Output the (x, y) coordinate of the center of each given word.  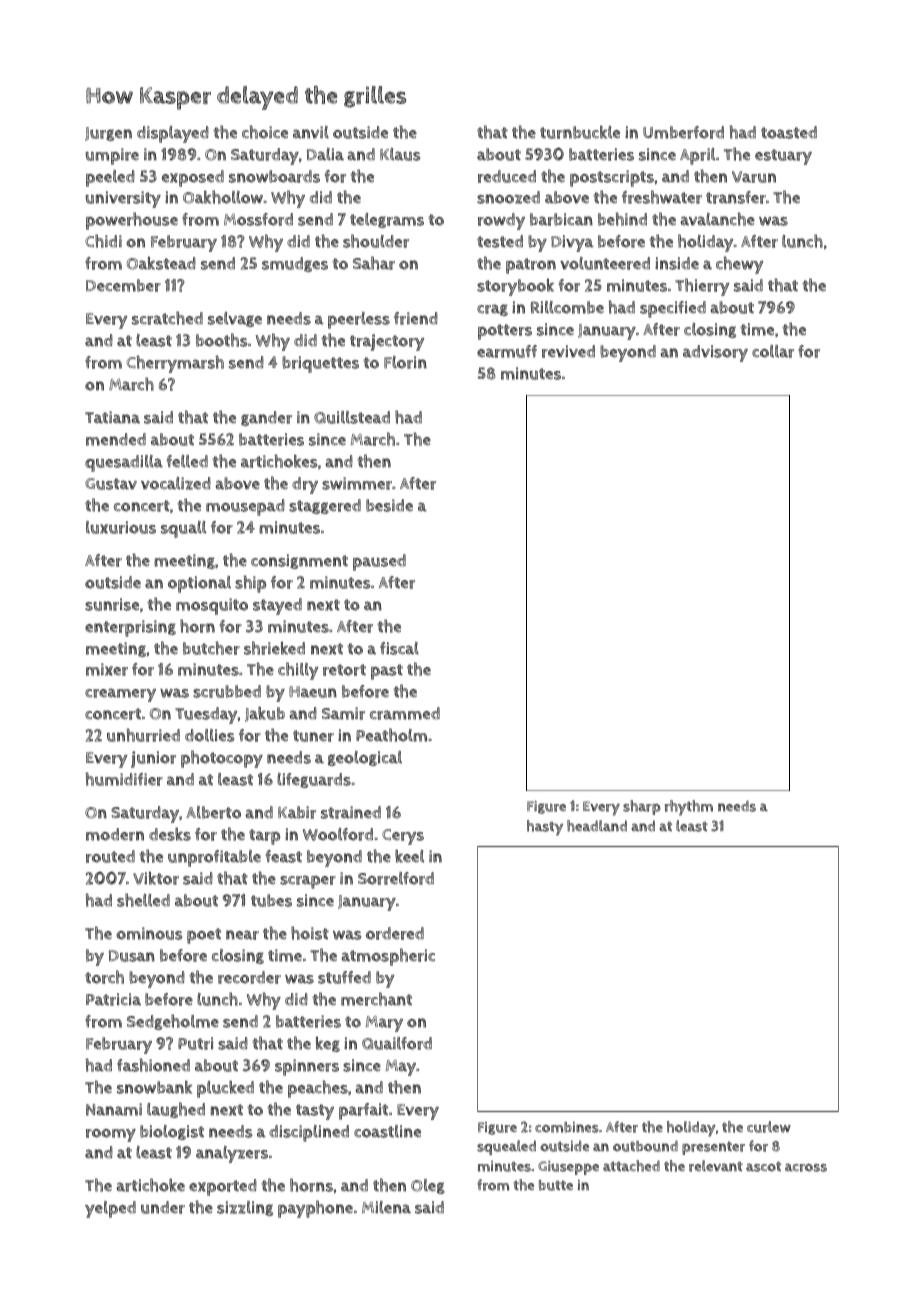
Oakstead (161, 263)
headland (597, 826)
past (387, 672)
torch (104, 977)
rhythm (689, 808)
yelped (110, 1209)
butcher (211, 648)
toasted (789, 132)
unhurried (143, 735)
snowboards (274, 176)
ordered (395, 933)
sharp (642, 807)
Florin (405, 362)
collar (773, 351)
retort (344, 670)
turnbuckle (580, 132)
